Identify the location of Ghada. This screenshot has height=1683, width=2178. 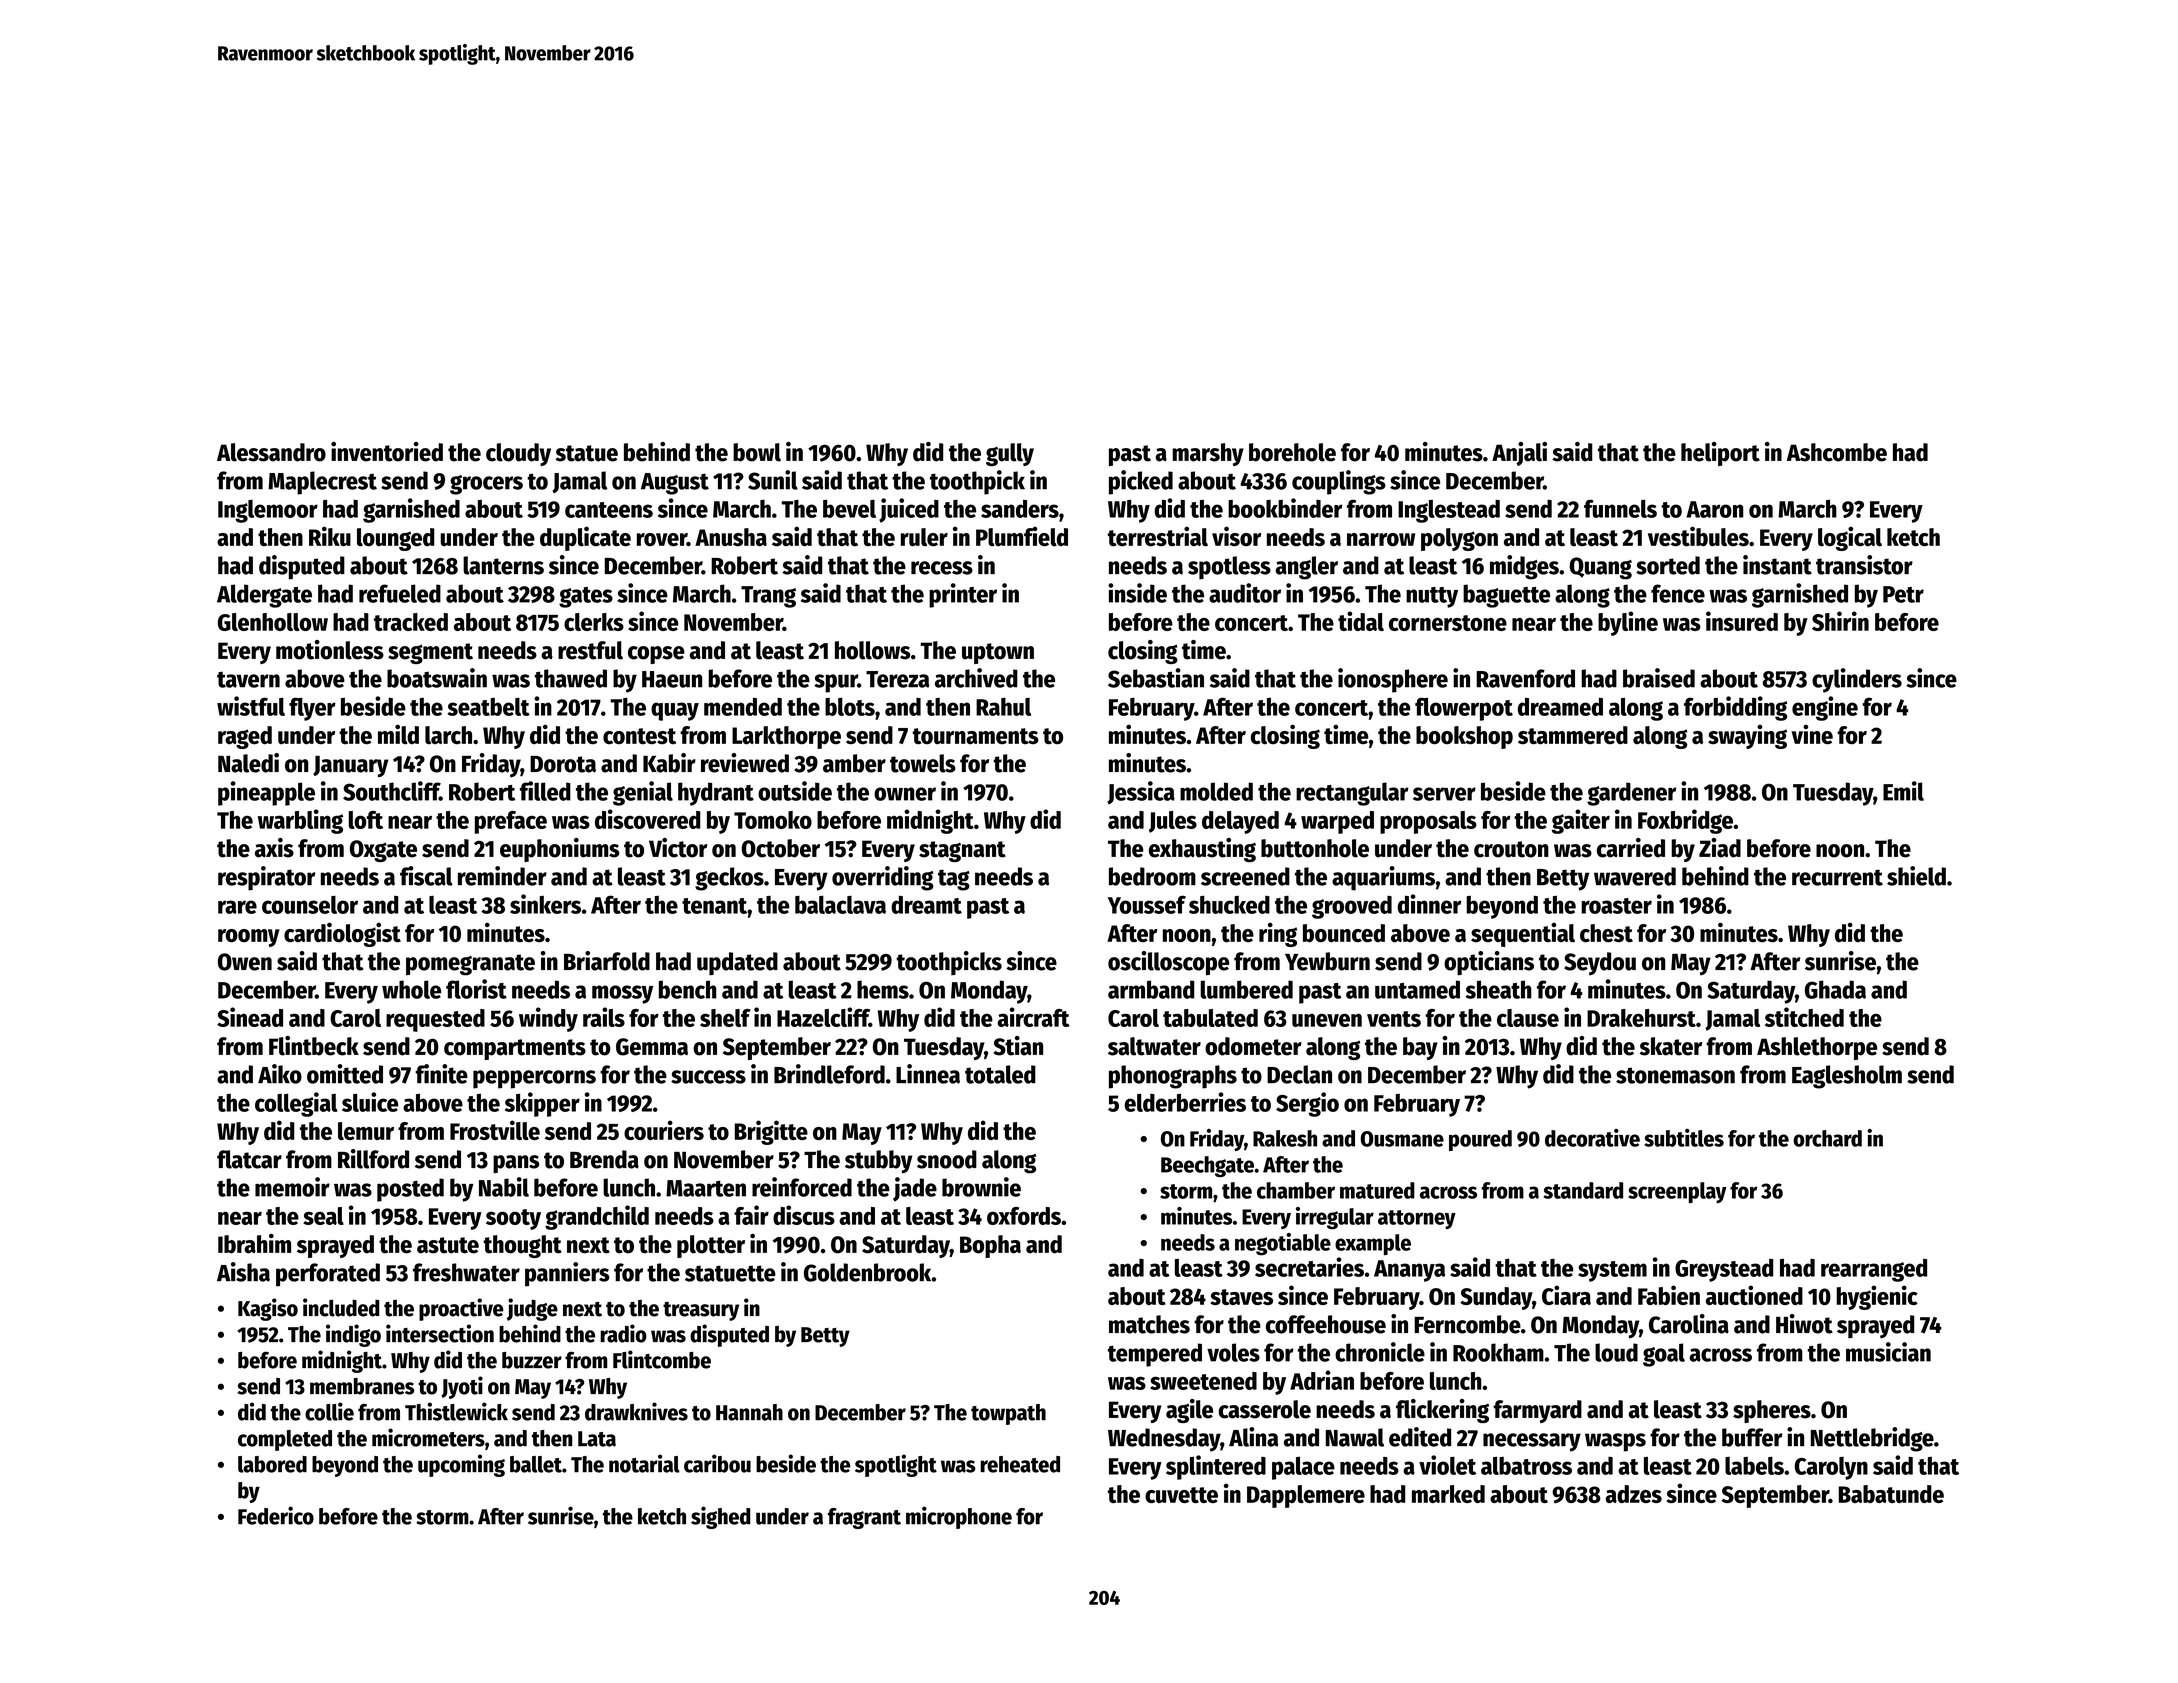
(1835, 989).
